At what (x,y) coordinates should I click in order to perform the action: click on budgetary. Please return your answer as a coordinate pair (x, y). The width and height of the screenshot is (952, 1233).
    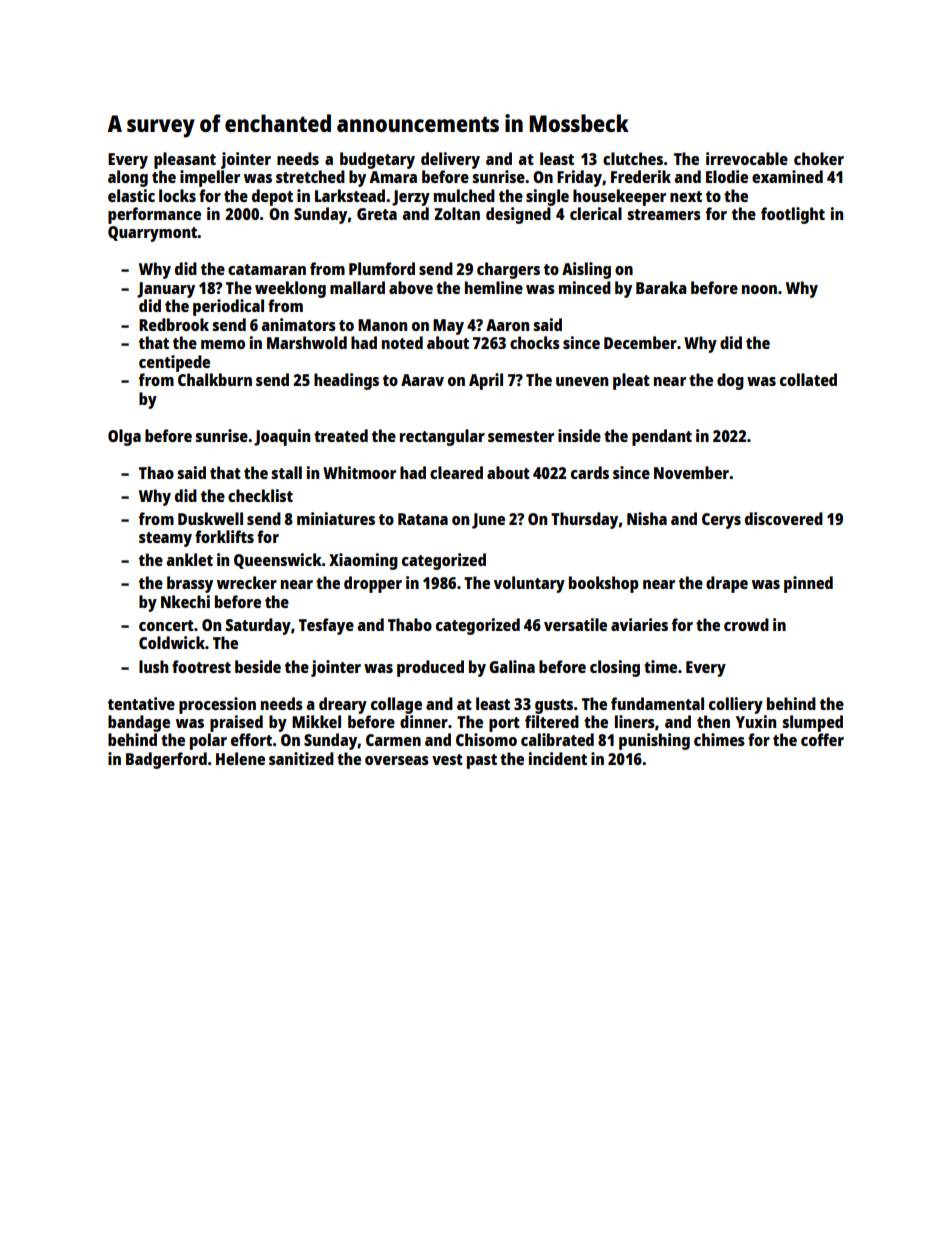
    Looking at the image, I should click on (377, 160).
